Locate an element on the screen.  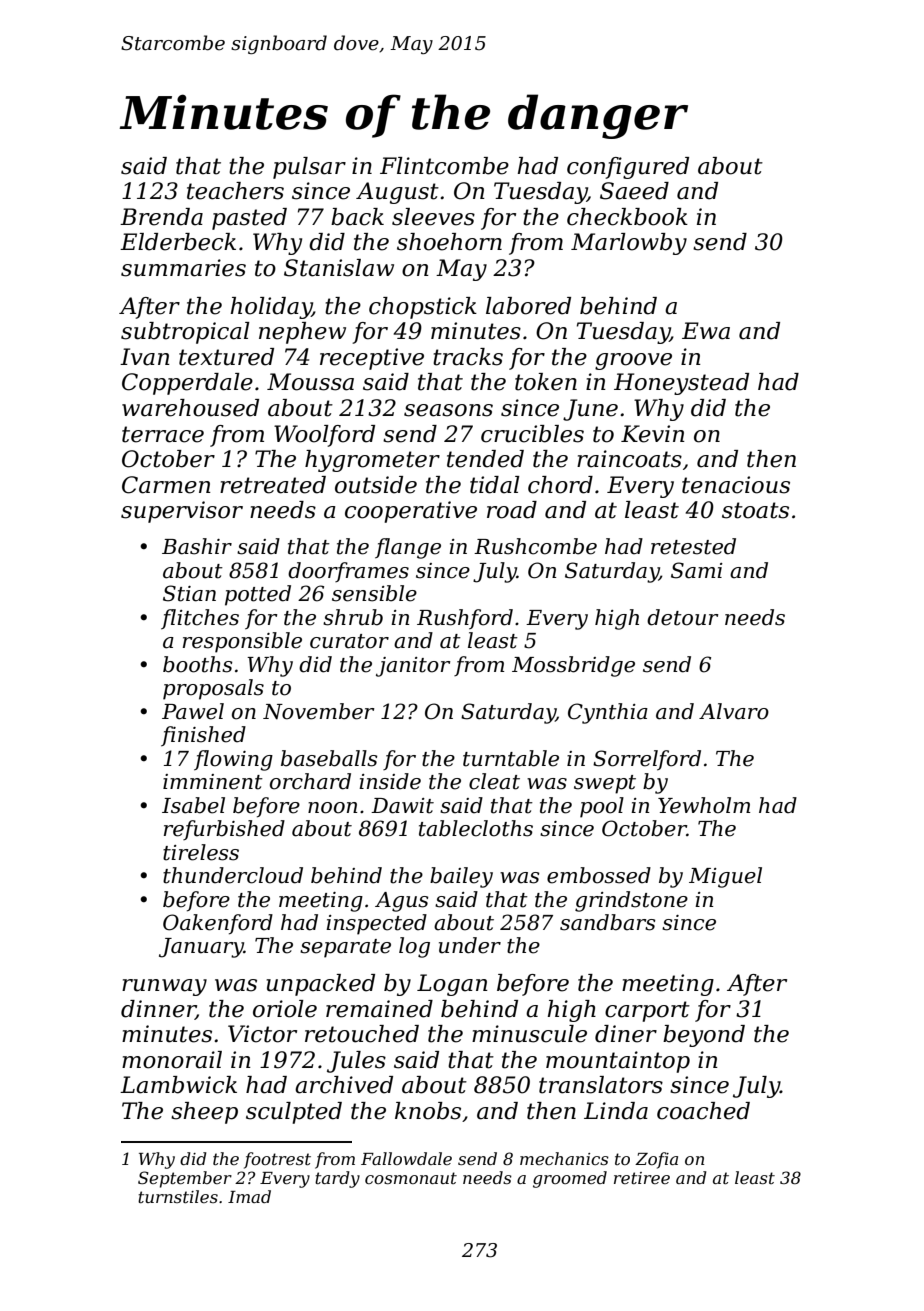
tireless is located at coordinates (201, 852).
